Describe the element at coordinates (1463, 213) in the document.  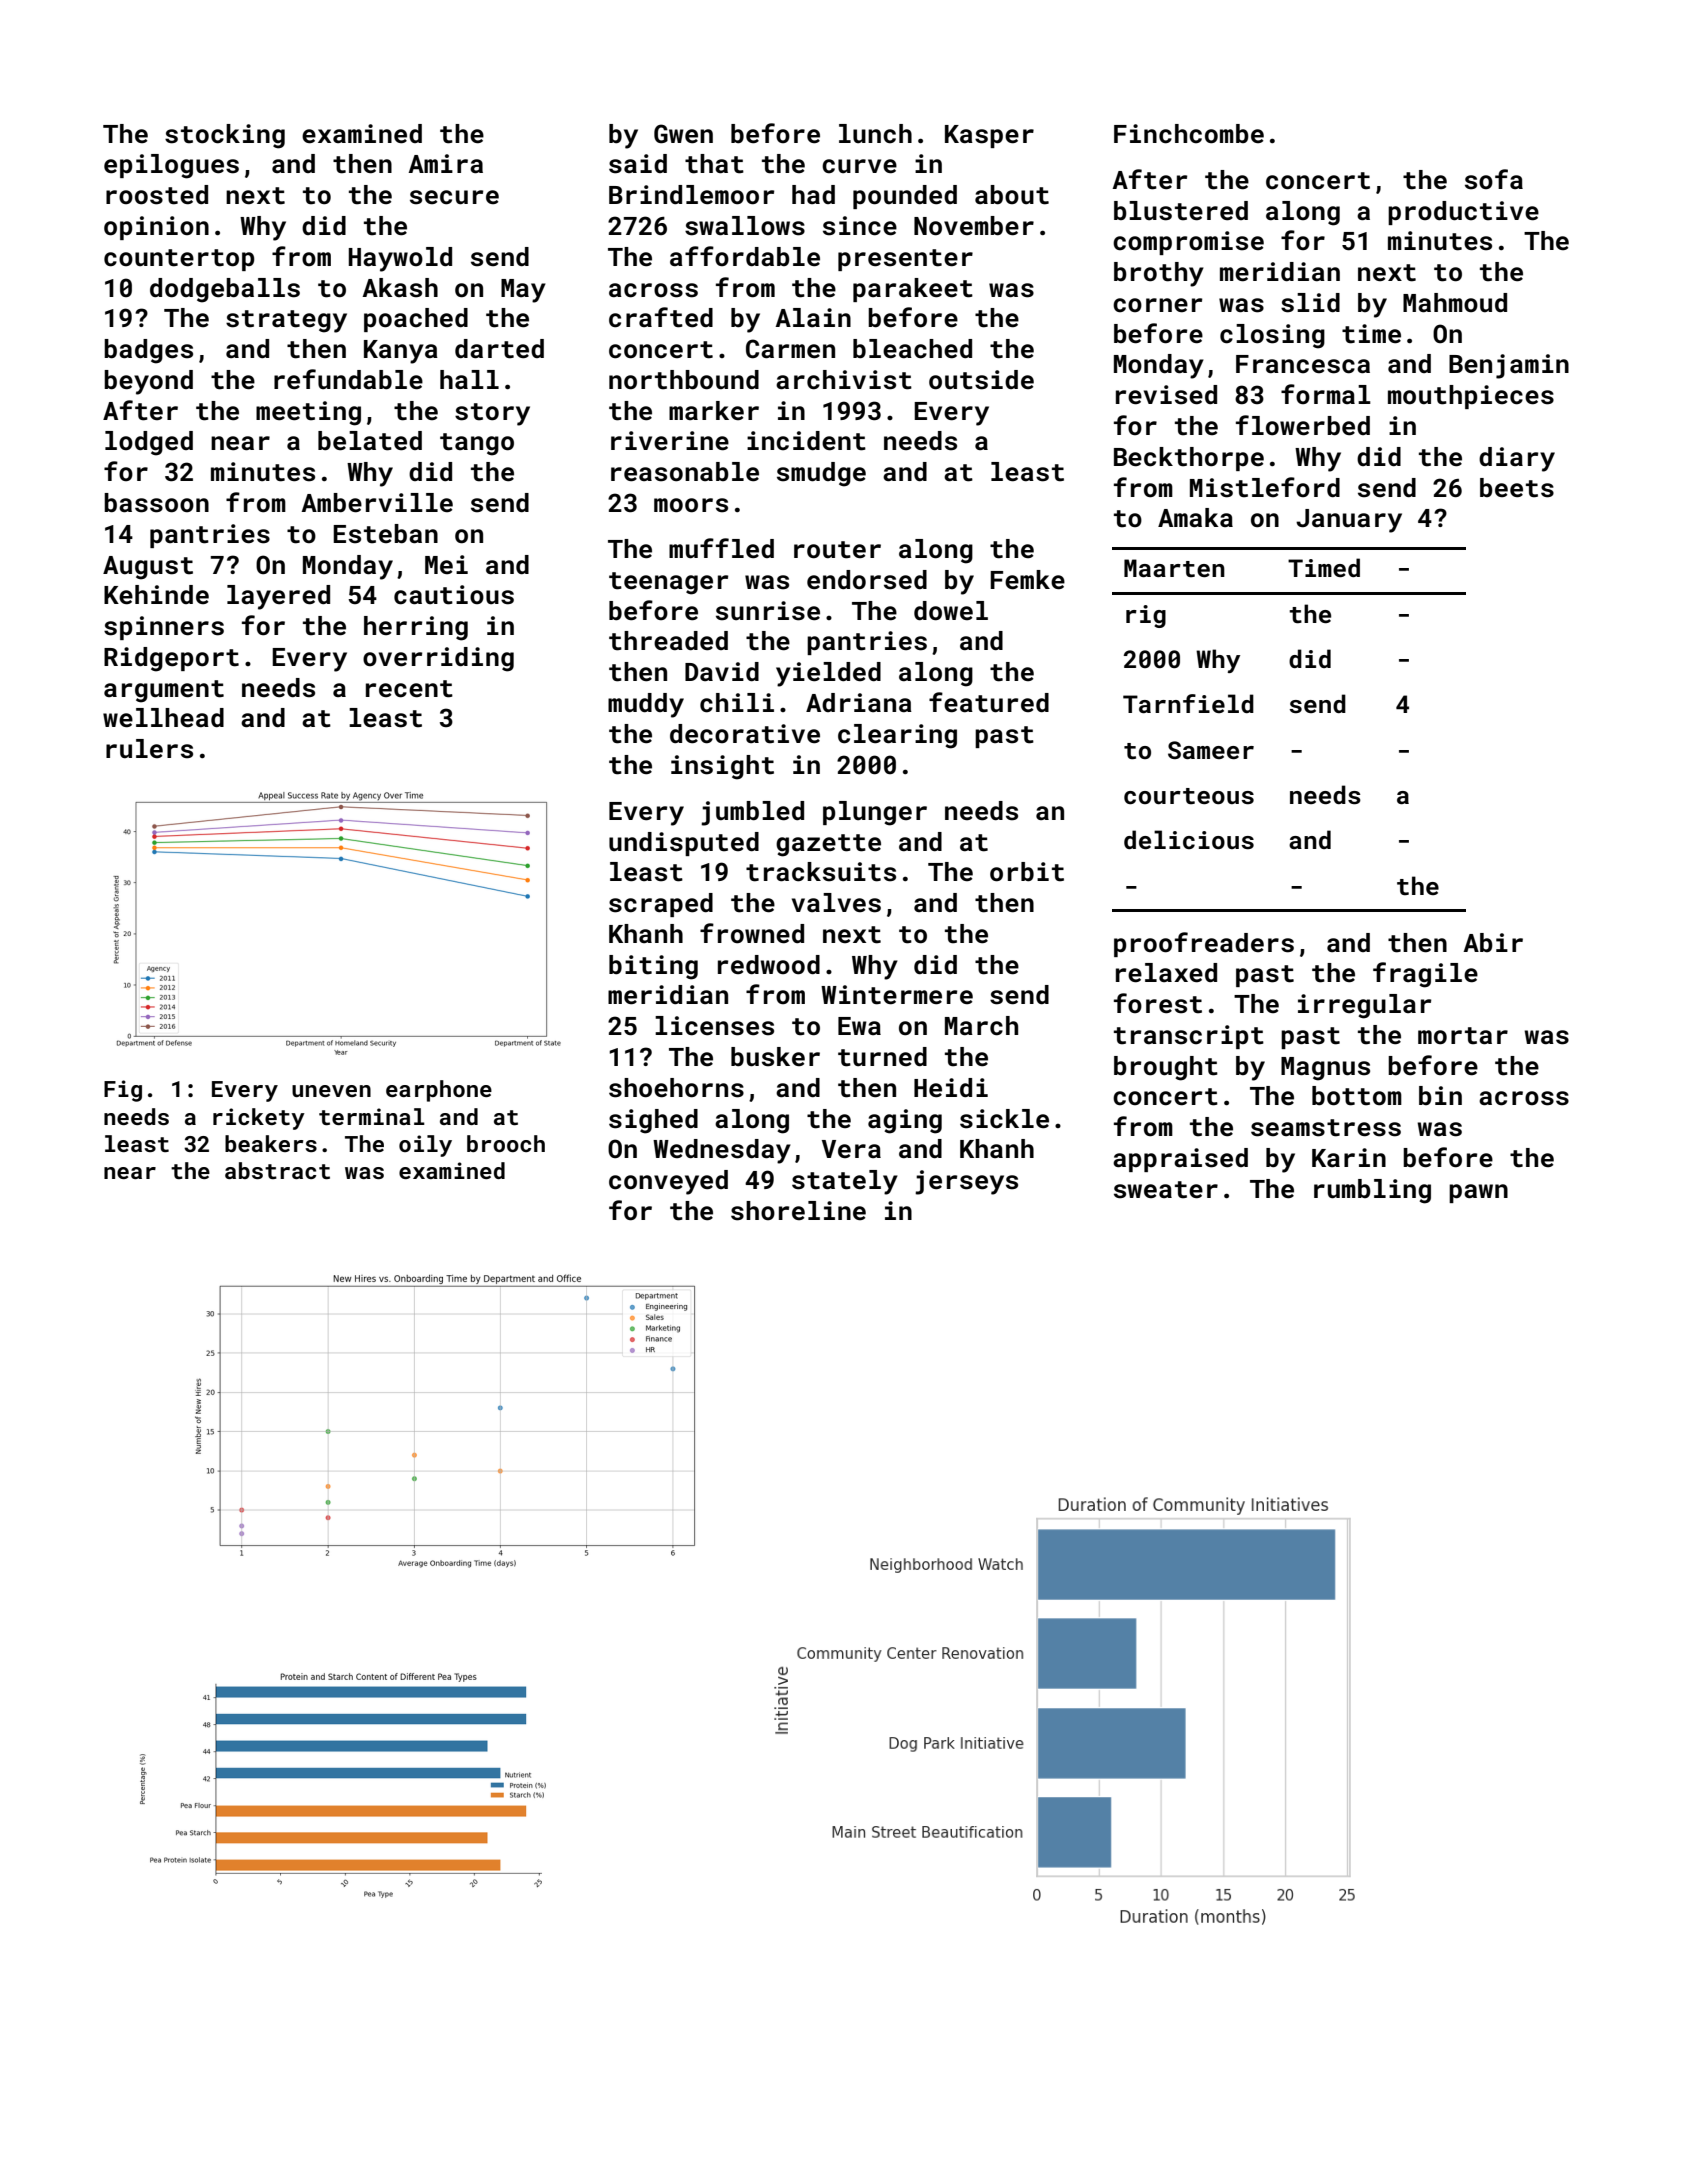
I see `productive` at that location.
